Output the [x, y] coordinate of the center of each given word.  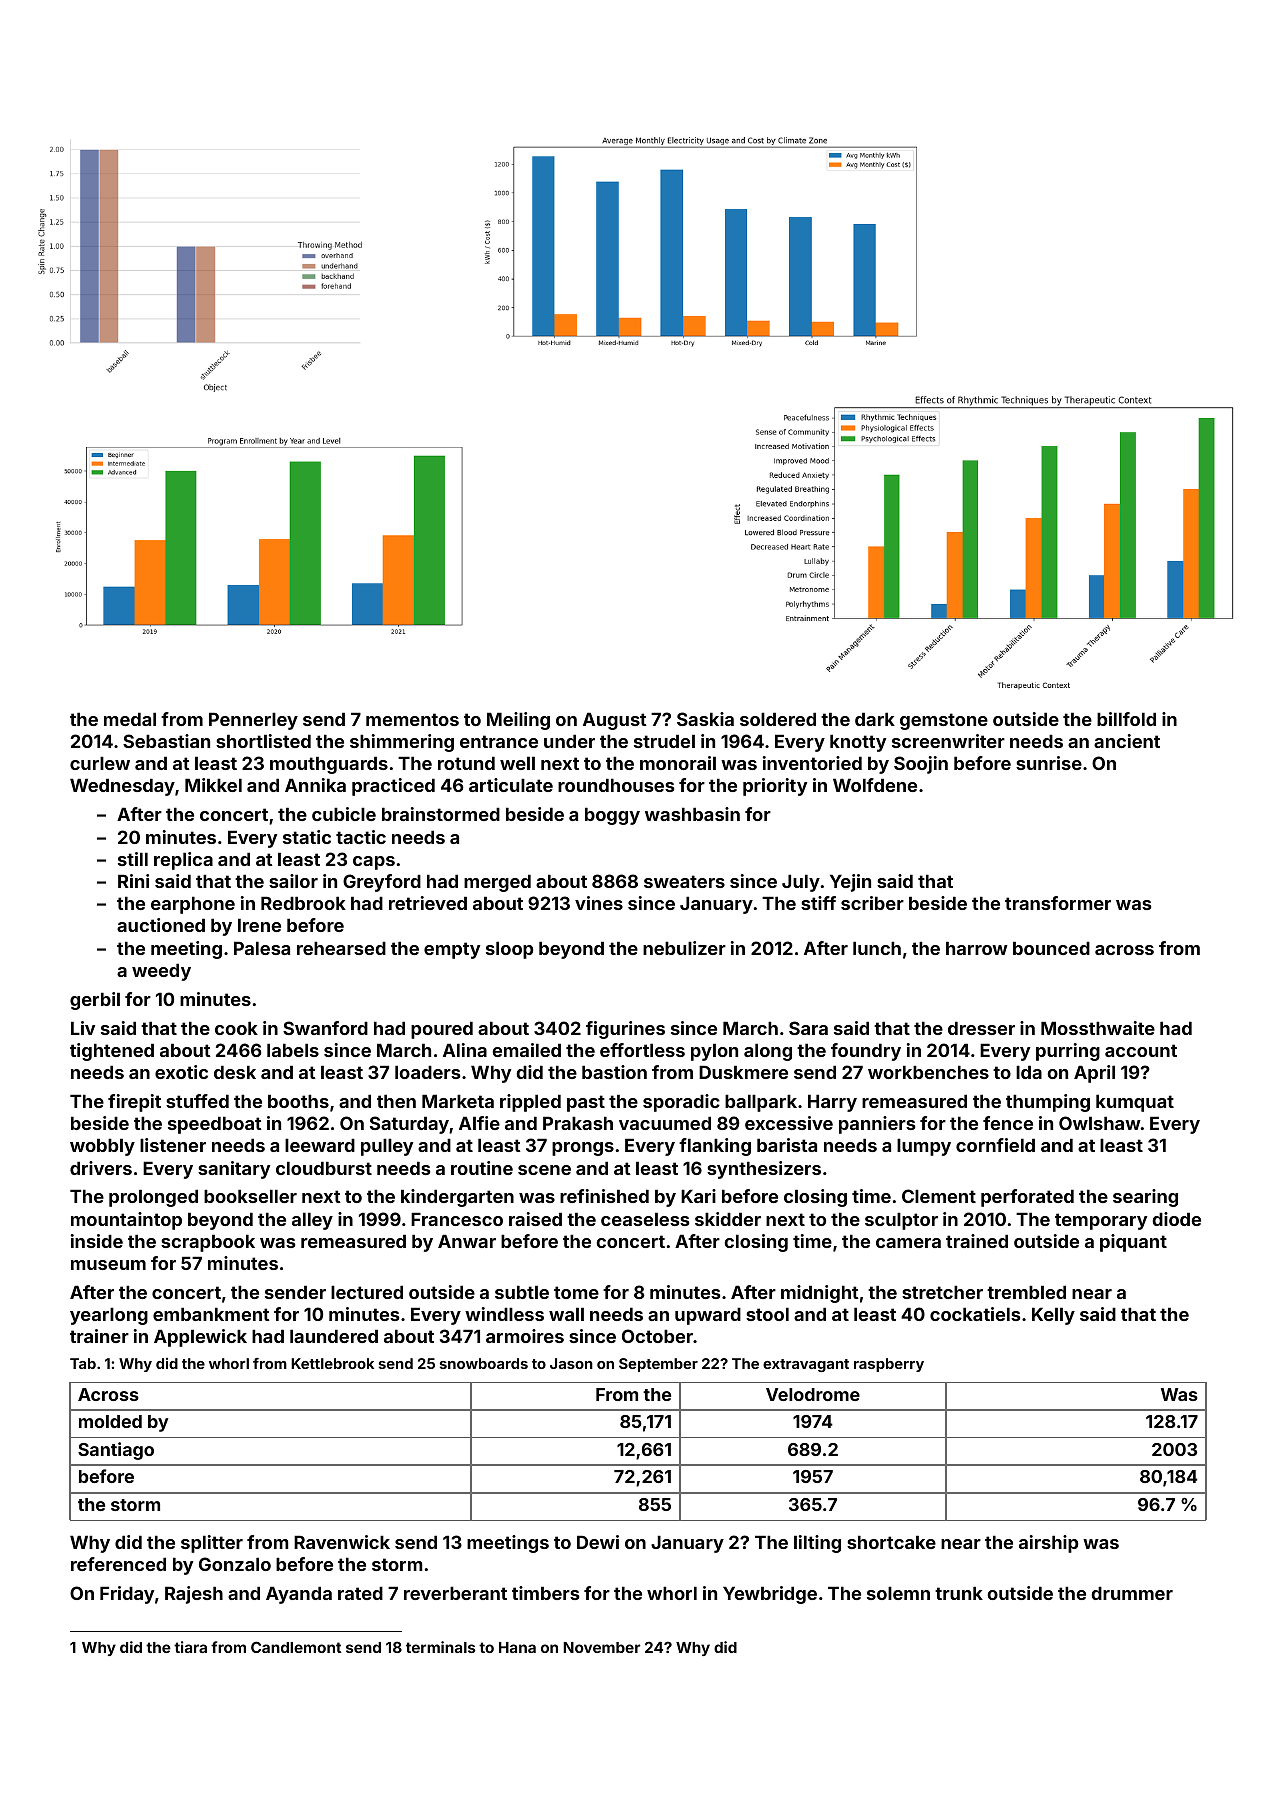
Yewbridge [770, 1595]
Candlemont [296, 1647]
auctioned [161, 925]
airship [1048, 1544]
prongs [583, 1149]
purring [1068, 1052]
